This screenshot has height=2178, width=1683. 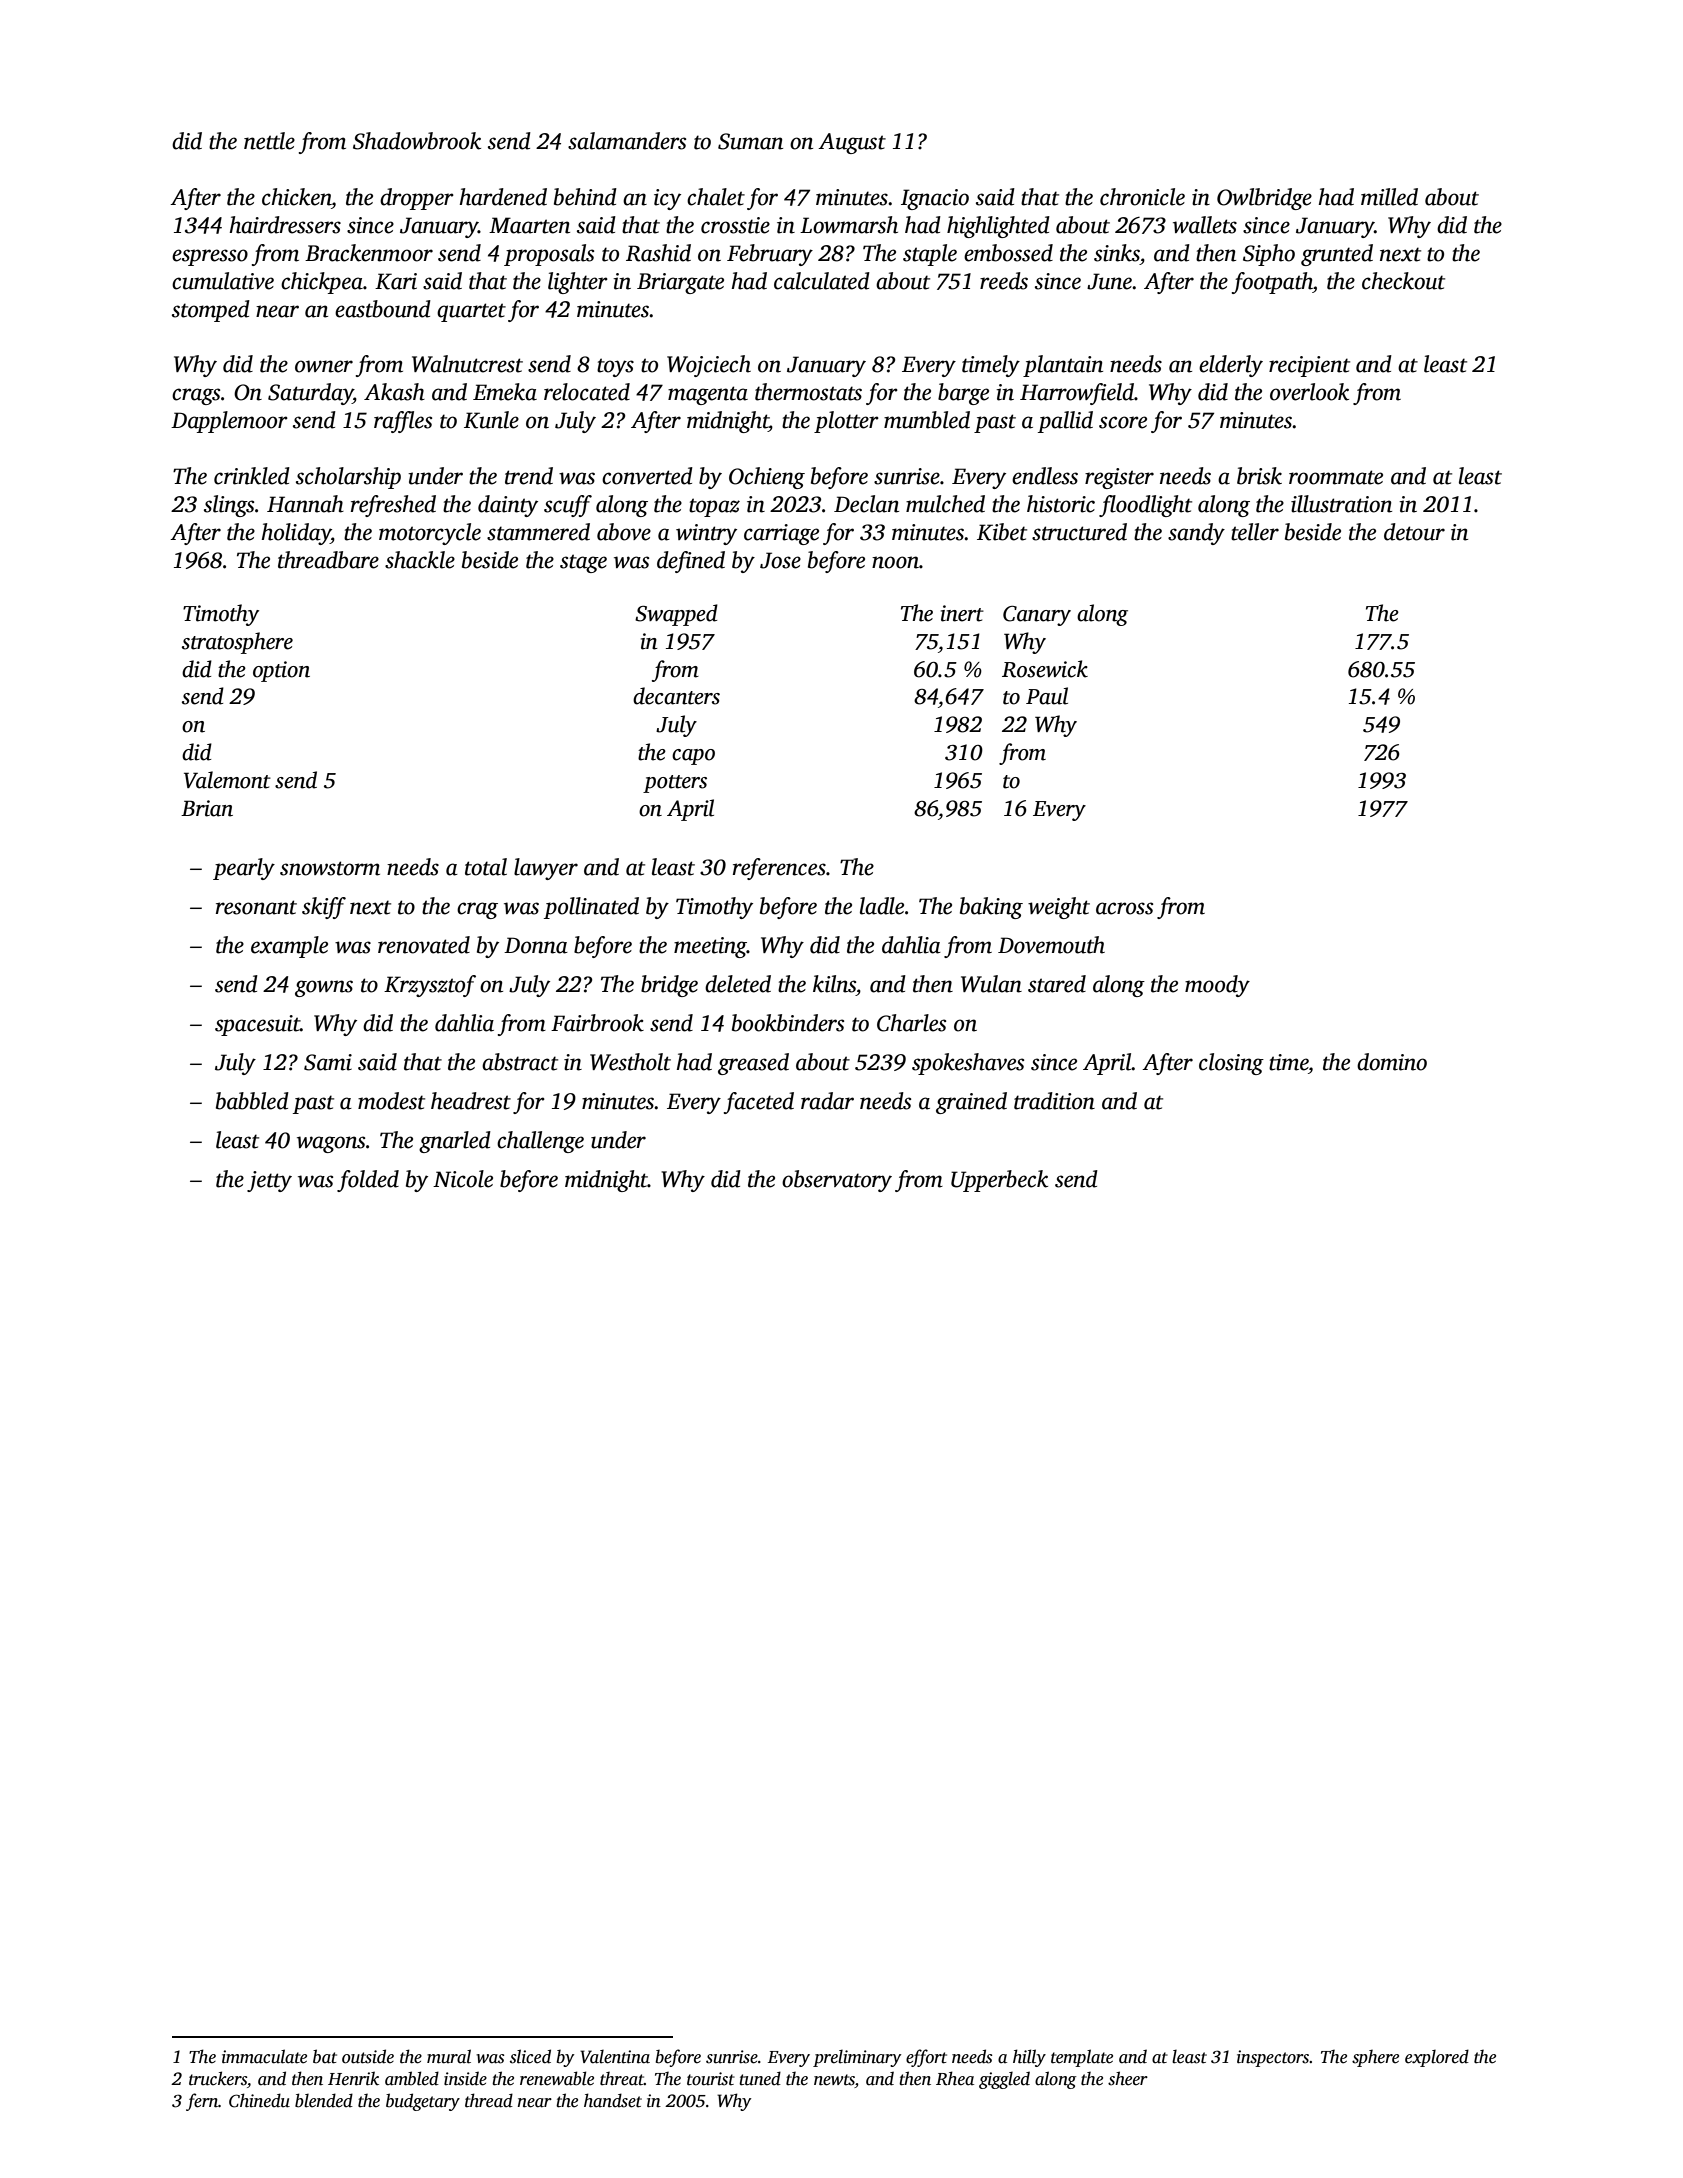 What do you see at coordinates (882, 906) in the screenshot?
I see `ladle` at bounding box center [882, 906].
